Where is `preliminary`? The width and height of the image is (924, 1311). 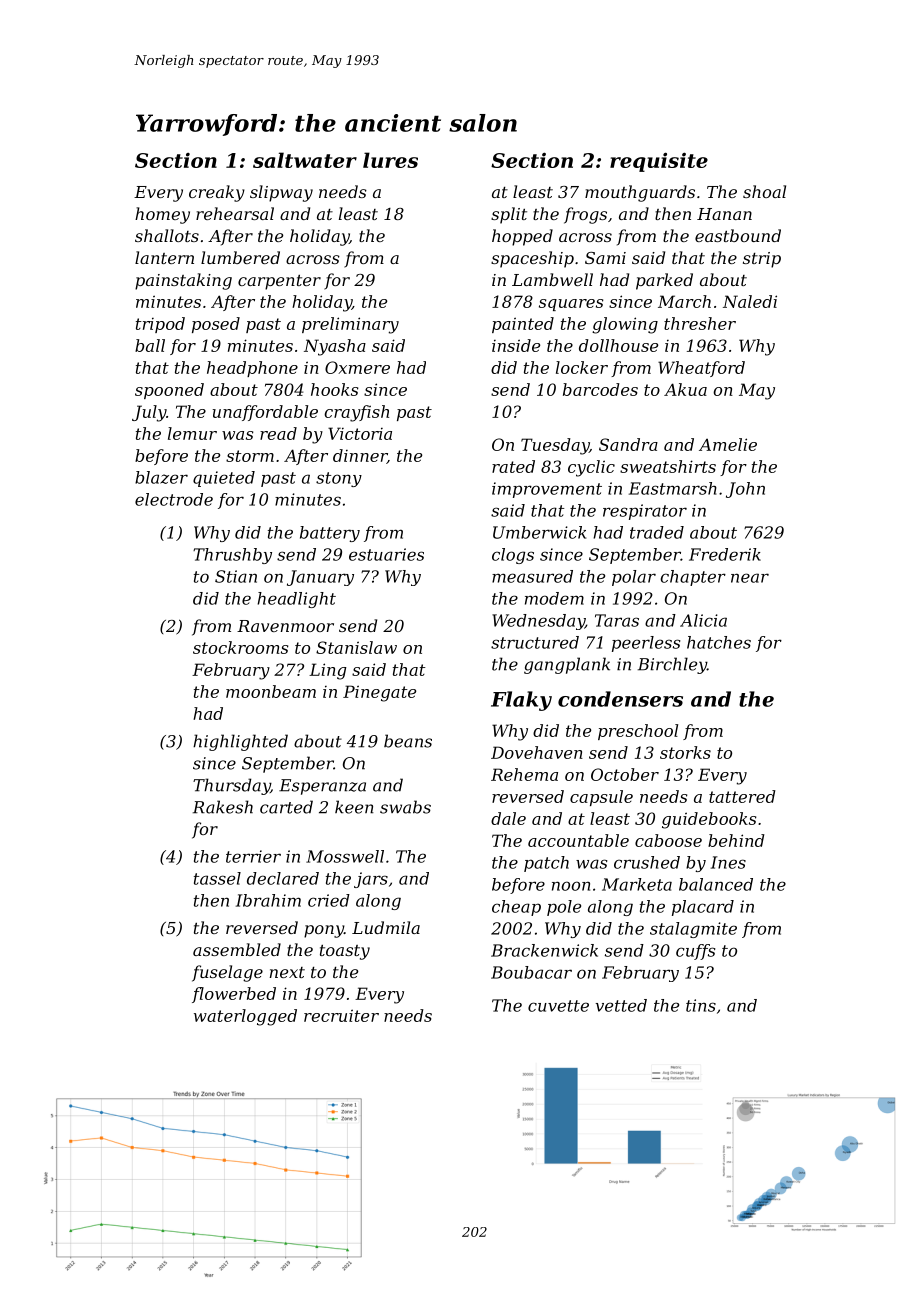 preliminary is located at coordinates (350, 325).
